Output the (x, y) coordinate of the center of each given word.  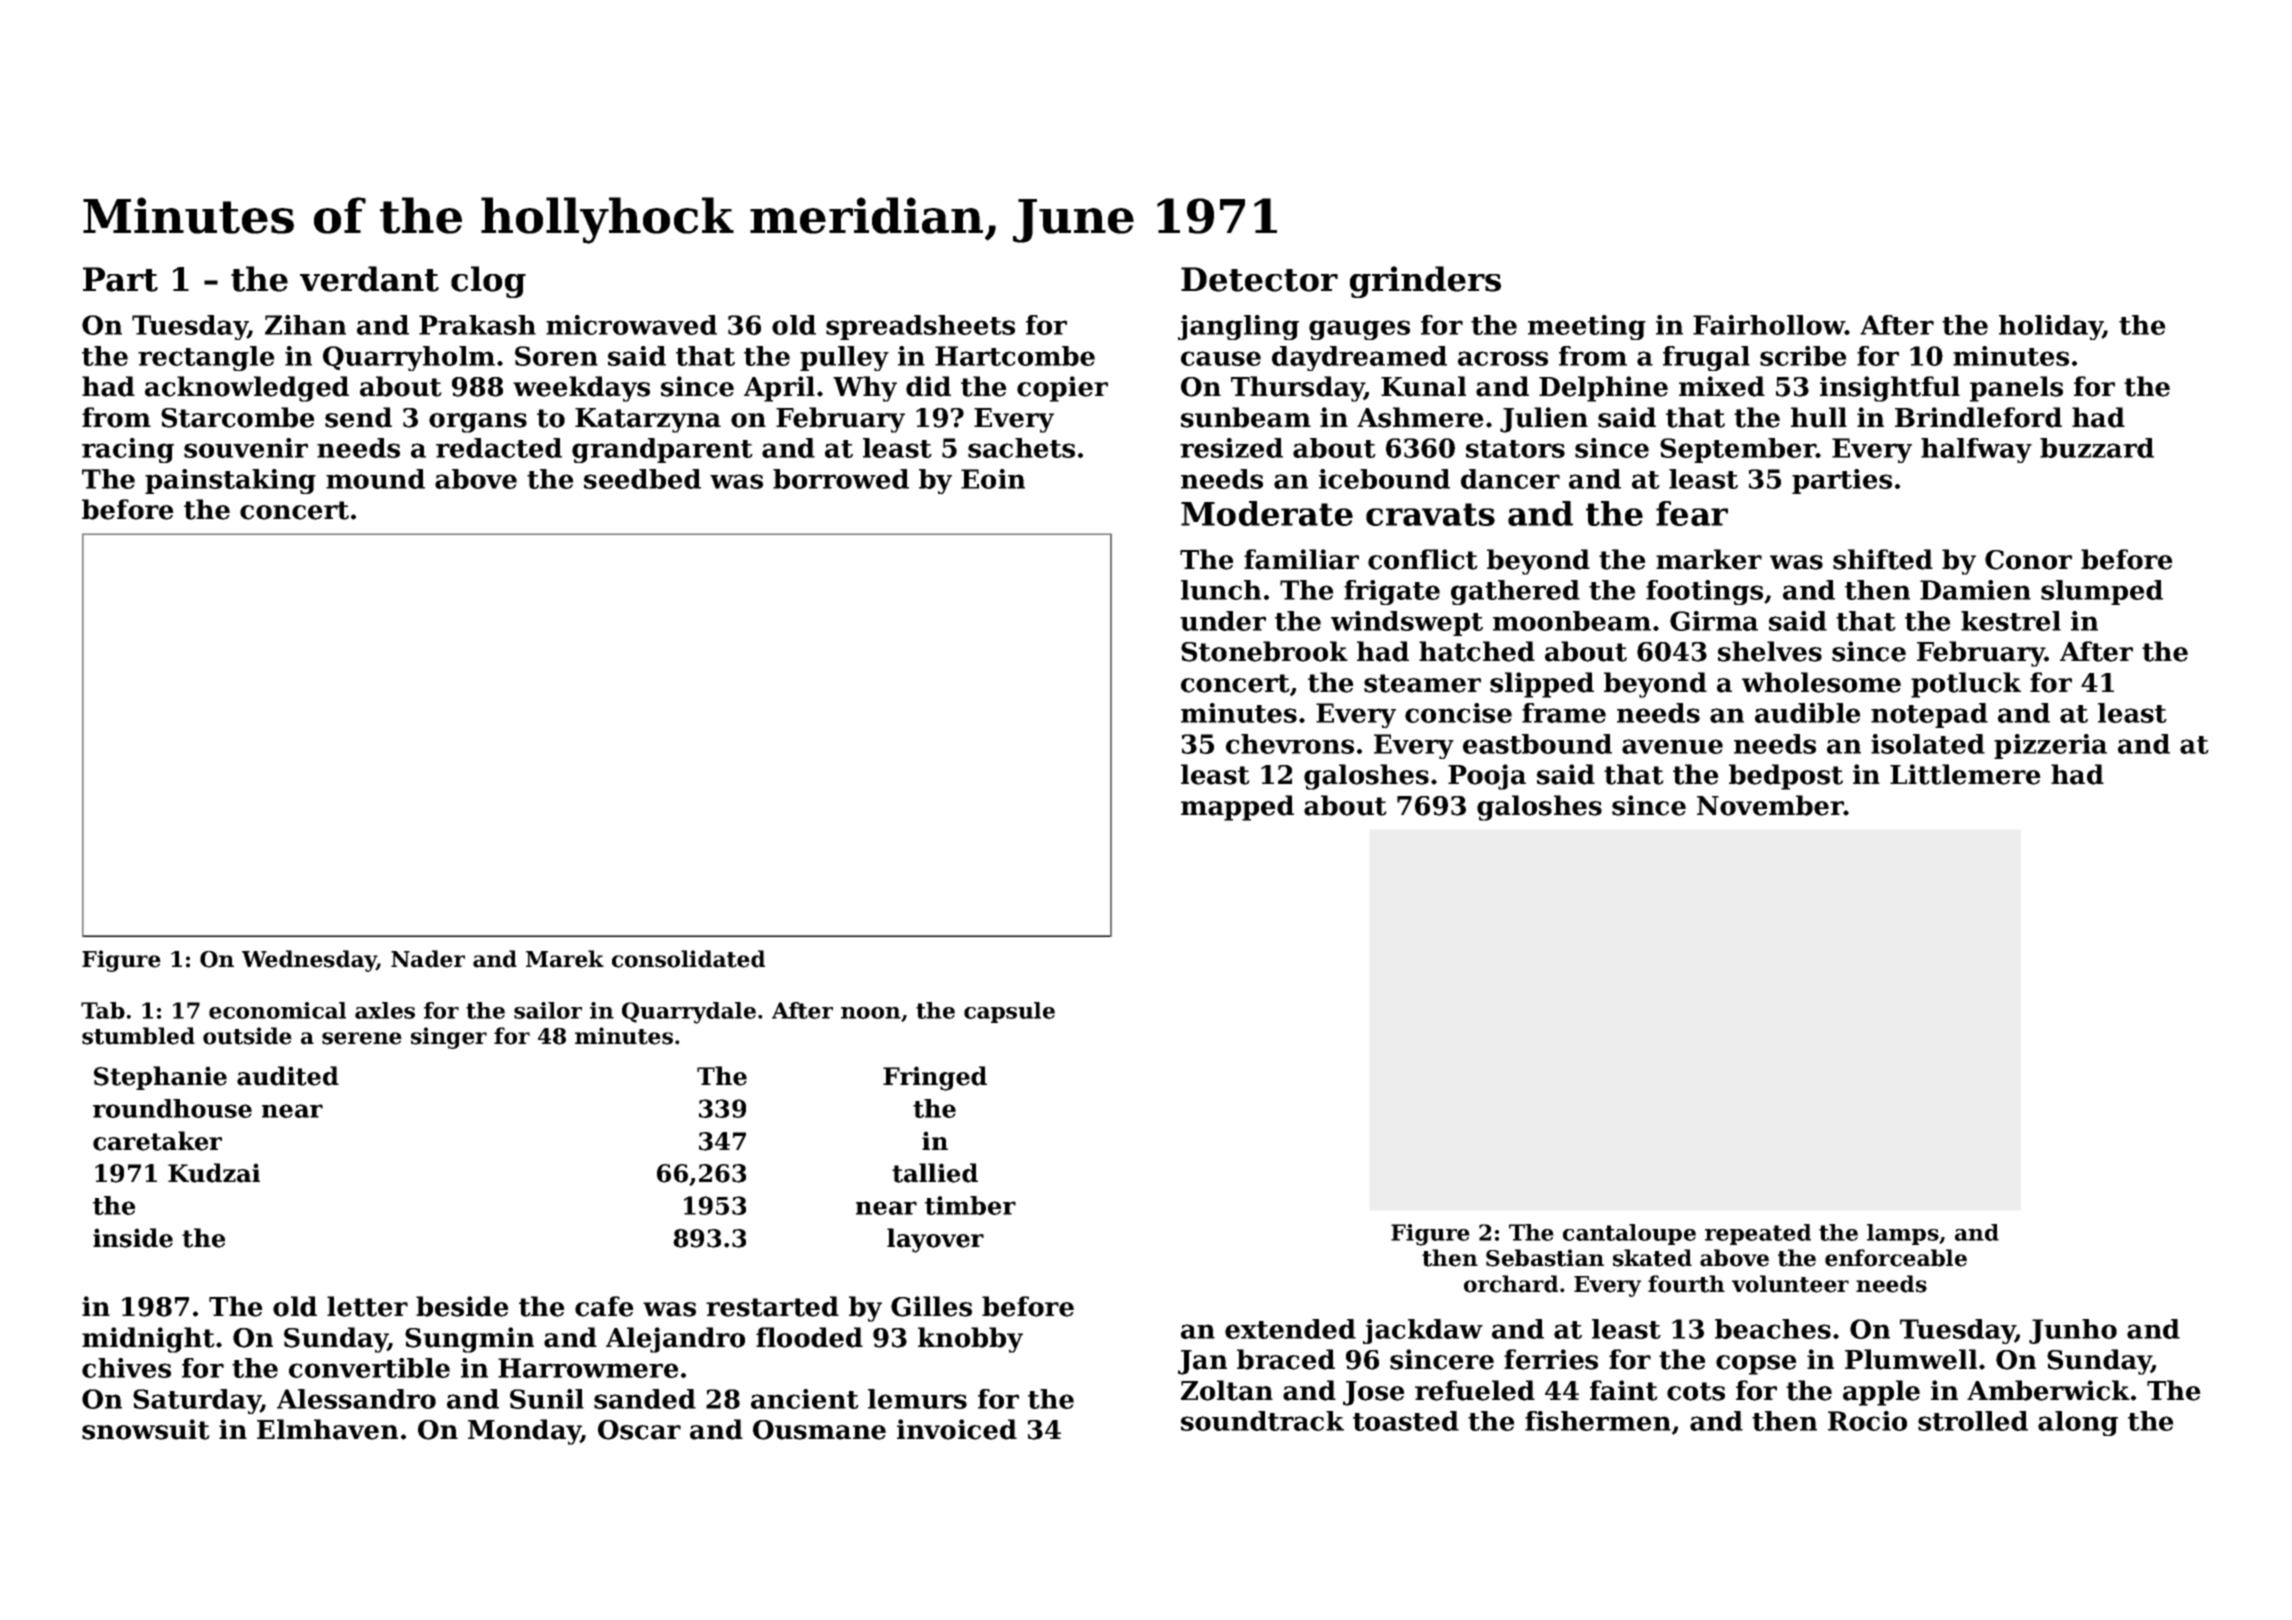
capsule (1009, 1012)
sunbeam (1246, 417)
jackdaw (1423, 1331)
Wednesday (309, 961)
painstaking (230, 481)
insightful (1890, 389)
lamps (1903, 1234)
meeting (1587, 327)
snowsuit (146, 1429)
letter (367, 1306)
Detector (1259, 279)
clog (488, 282)
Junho (2073, 1331)
